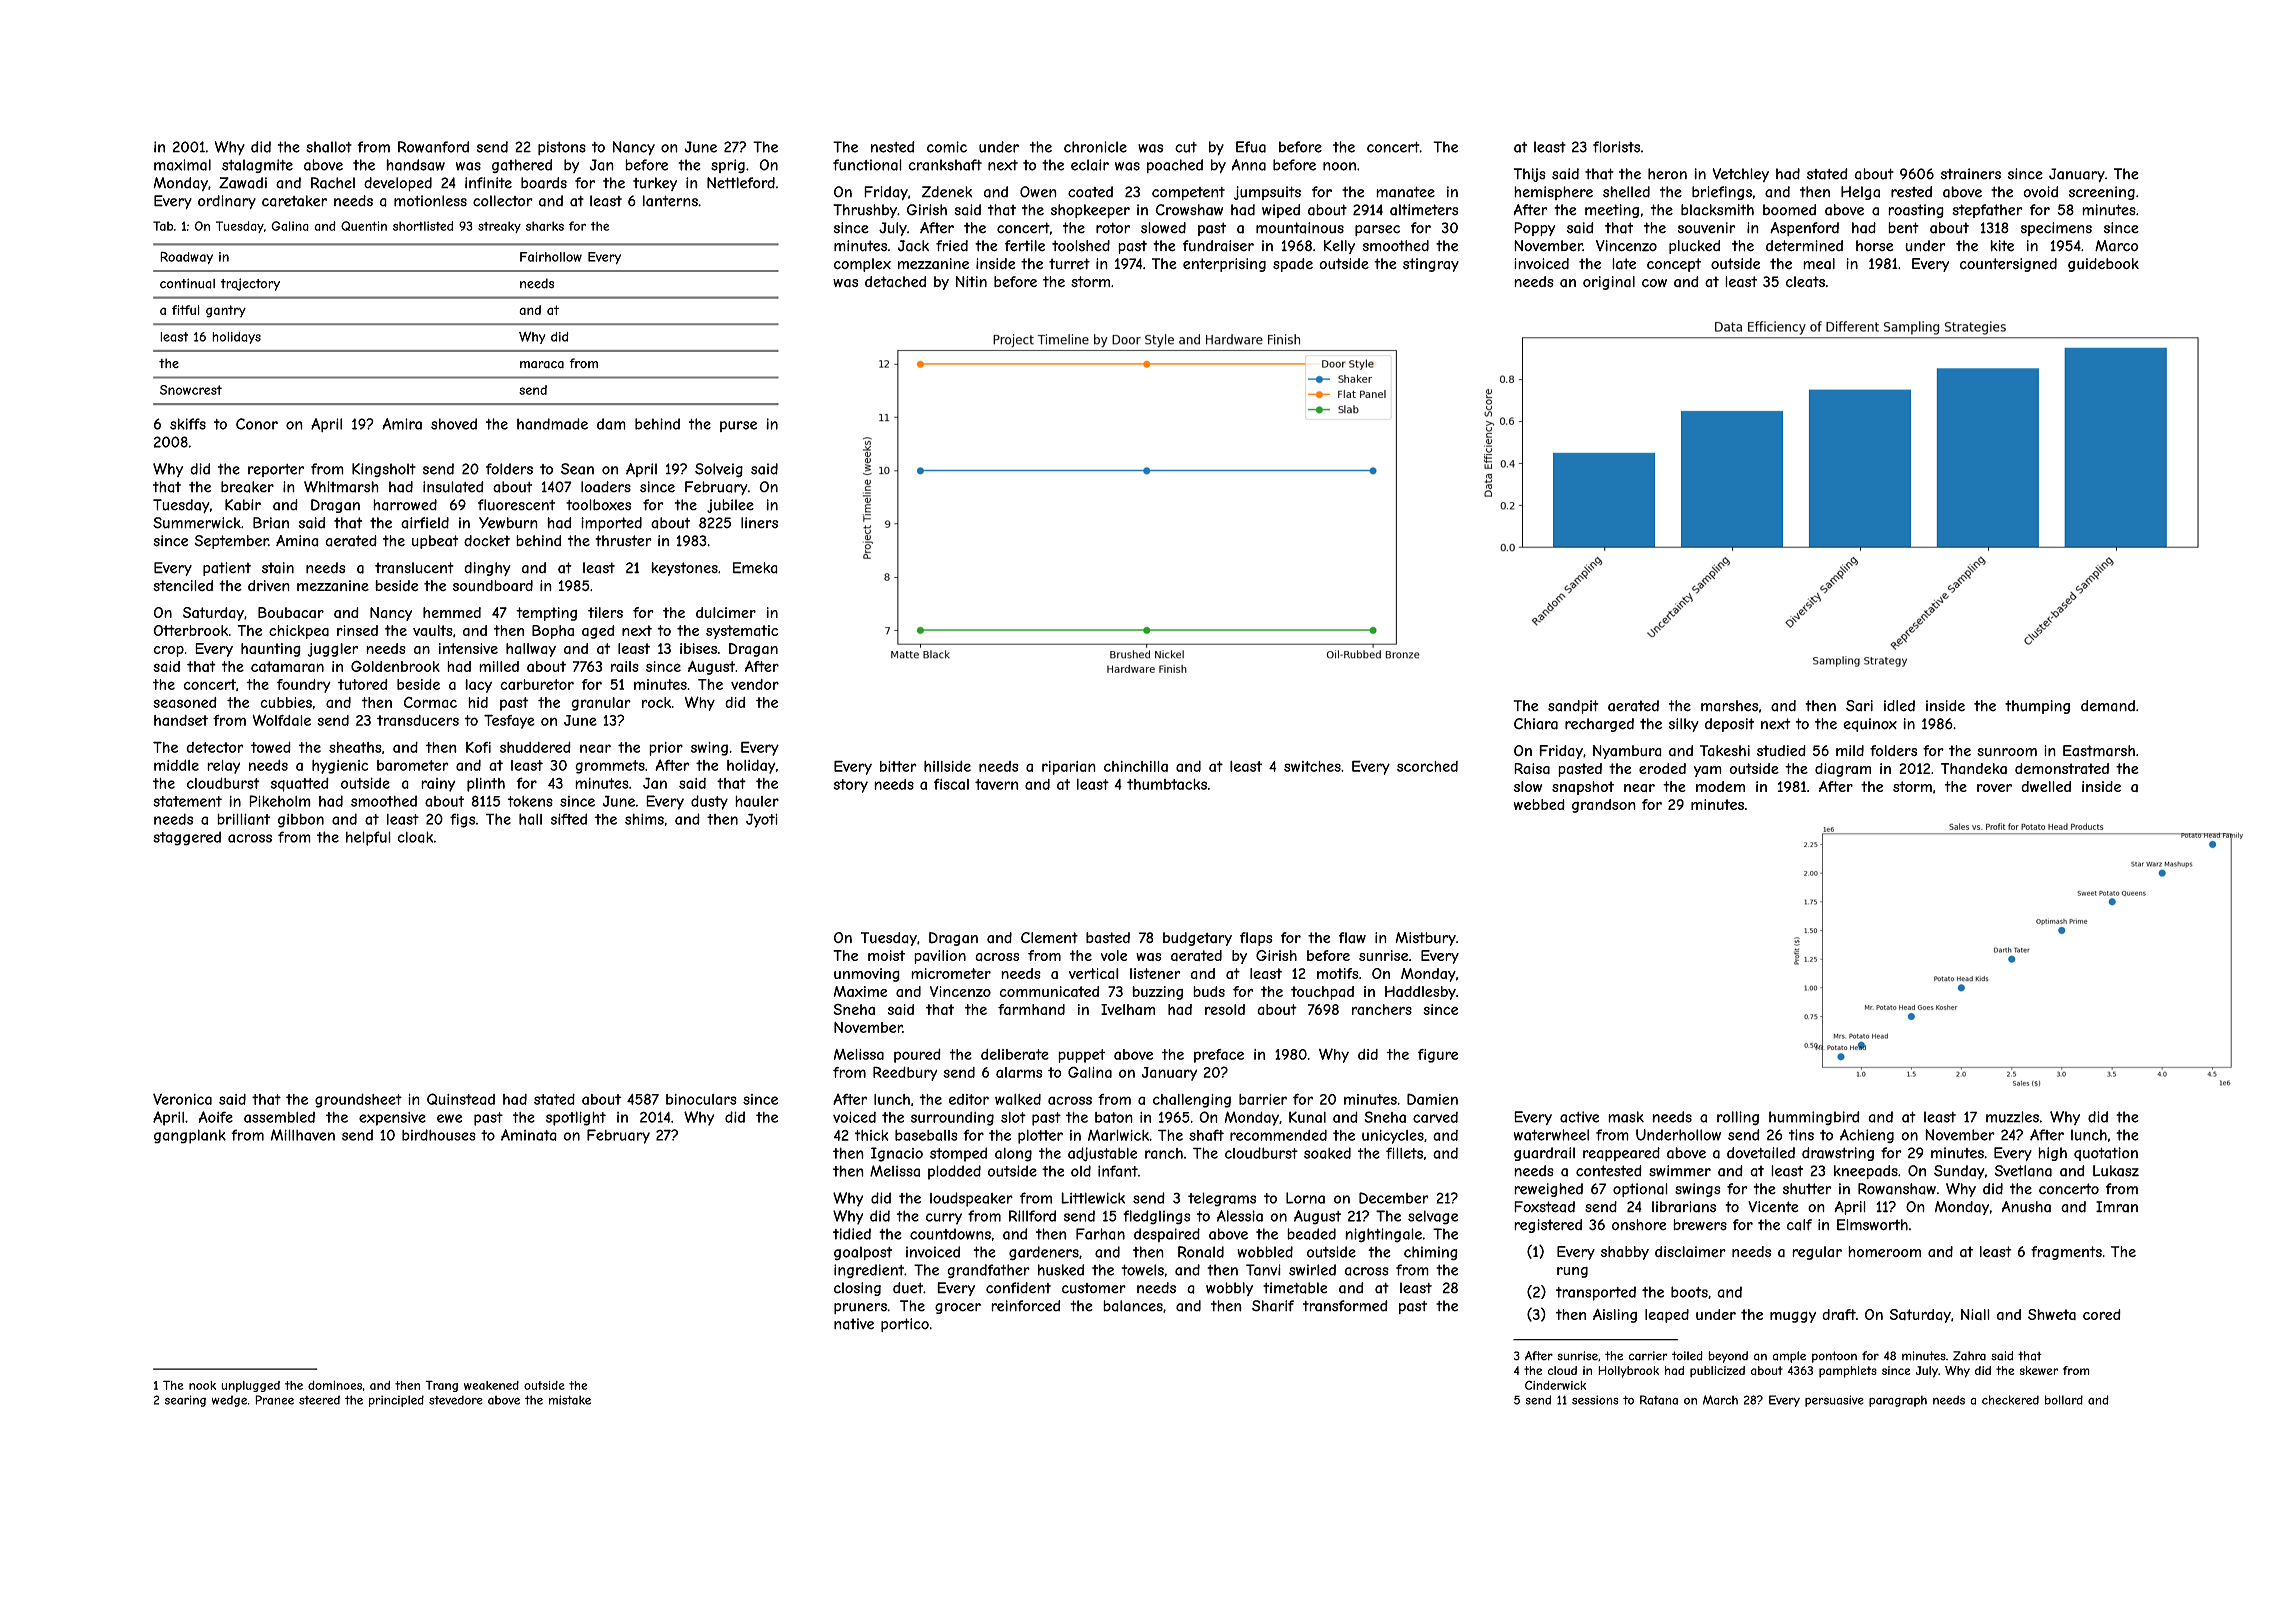 The width and height of the screenshot is (2292, 1620). Describe the element at coordinates (294, 201) in the screenshot. I see `caretaker` at that location.
